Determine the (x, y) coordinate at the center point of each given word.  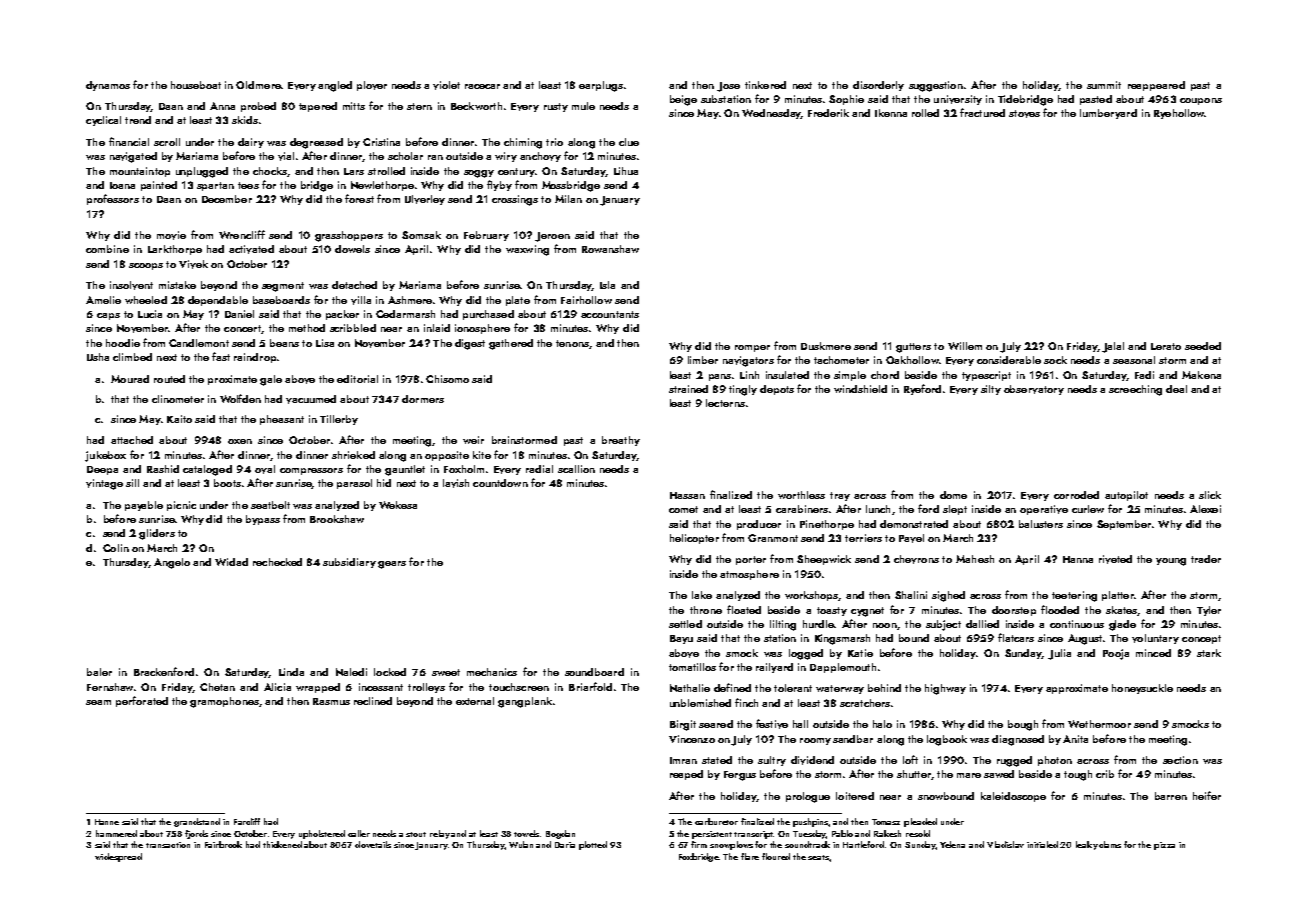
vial (286, 156)
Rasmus (331, 701)
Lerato (1166, 346)
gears (392, 565)
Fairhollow (586, 300)
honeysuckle (1142, 689)
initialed (1042, 844)
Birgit (683, 725)
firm (699, 844)
